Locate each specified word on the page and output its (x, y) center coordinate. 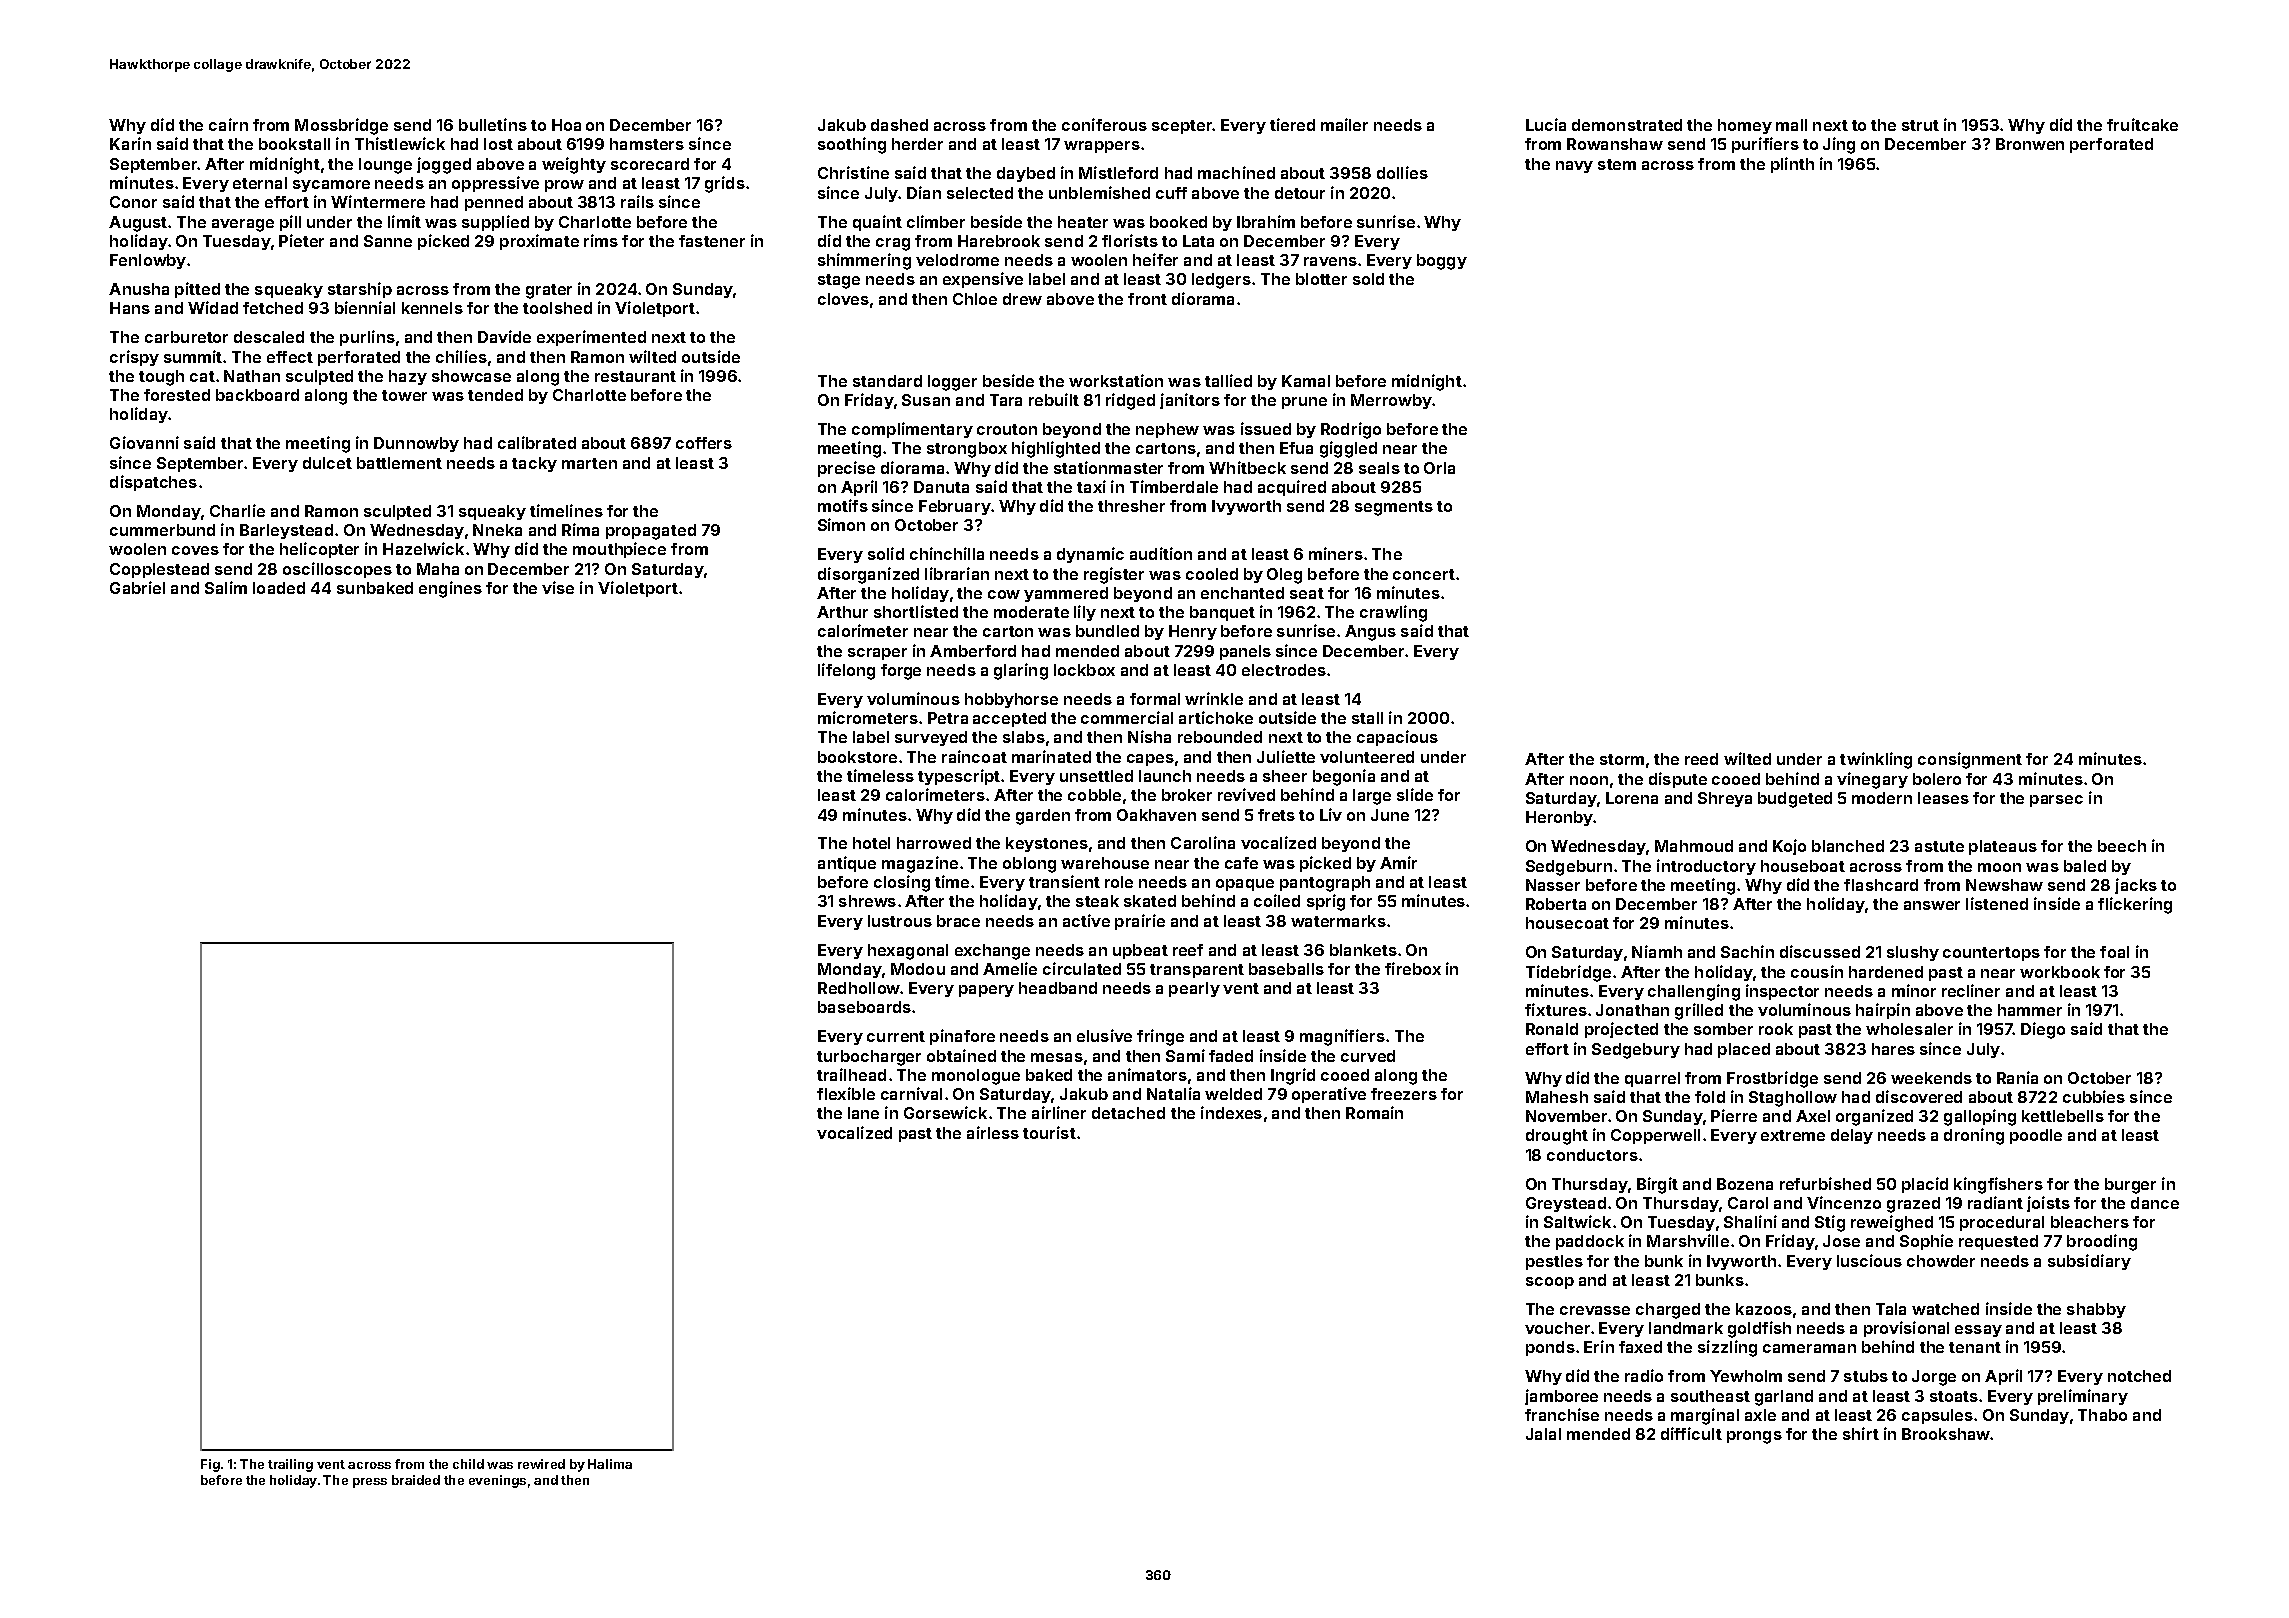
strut (1920, 125)
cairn (228, 124)
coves (195, 550)
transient (1064, 881)
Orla (1439, 468)
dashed (899, 125)
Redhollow (859, 988)
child (468, 1464)
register (1114, 575)
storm (1622, 759)
